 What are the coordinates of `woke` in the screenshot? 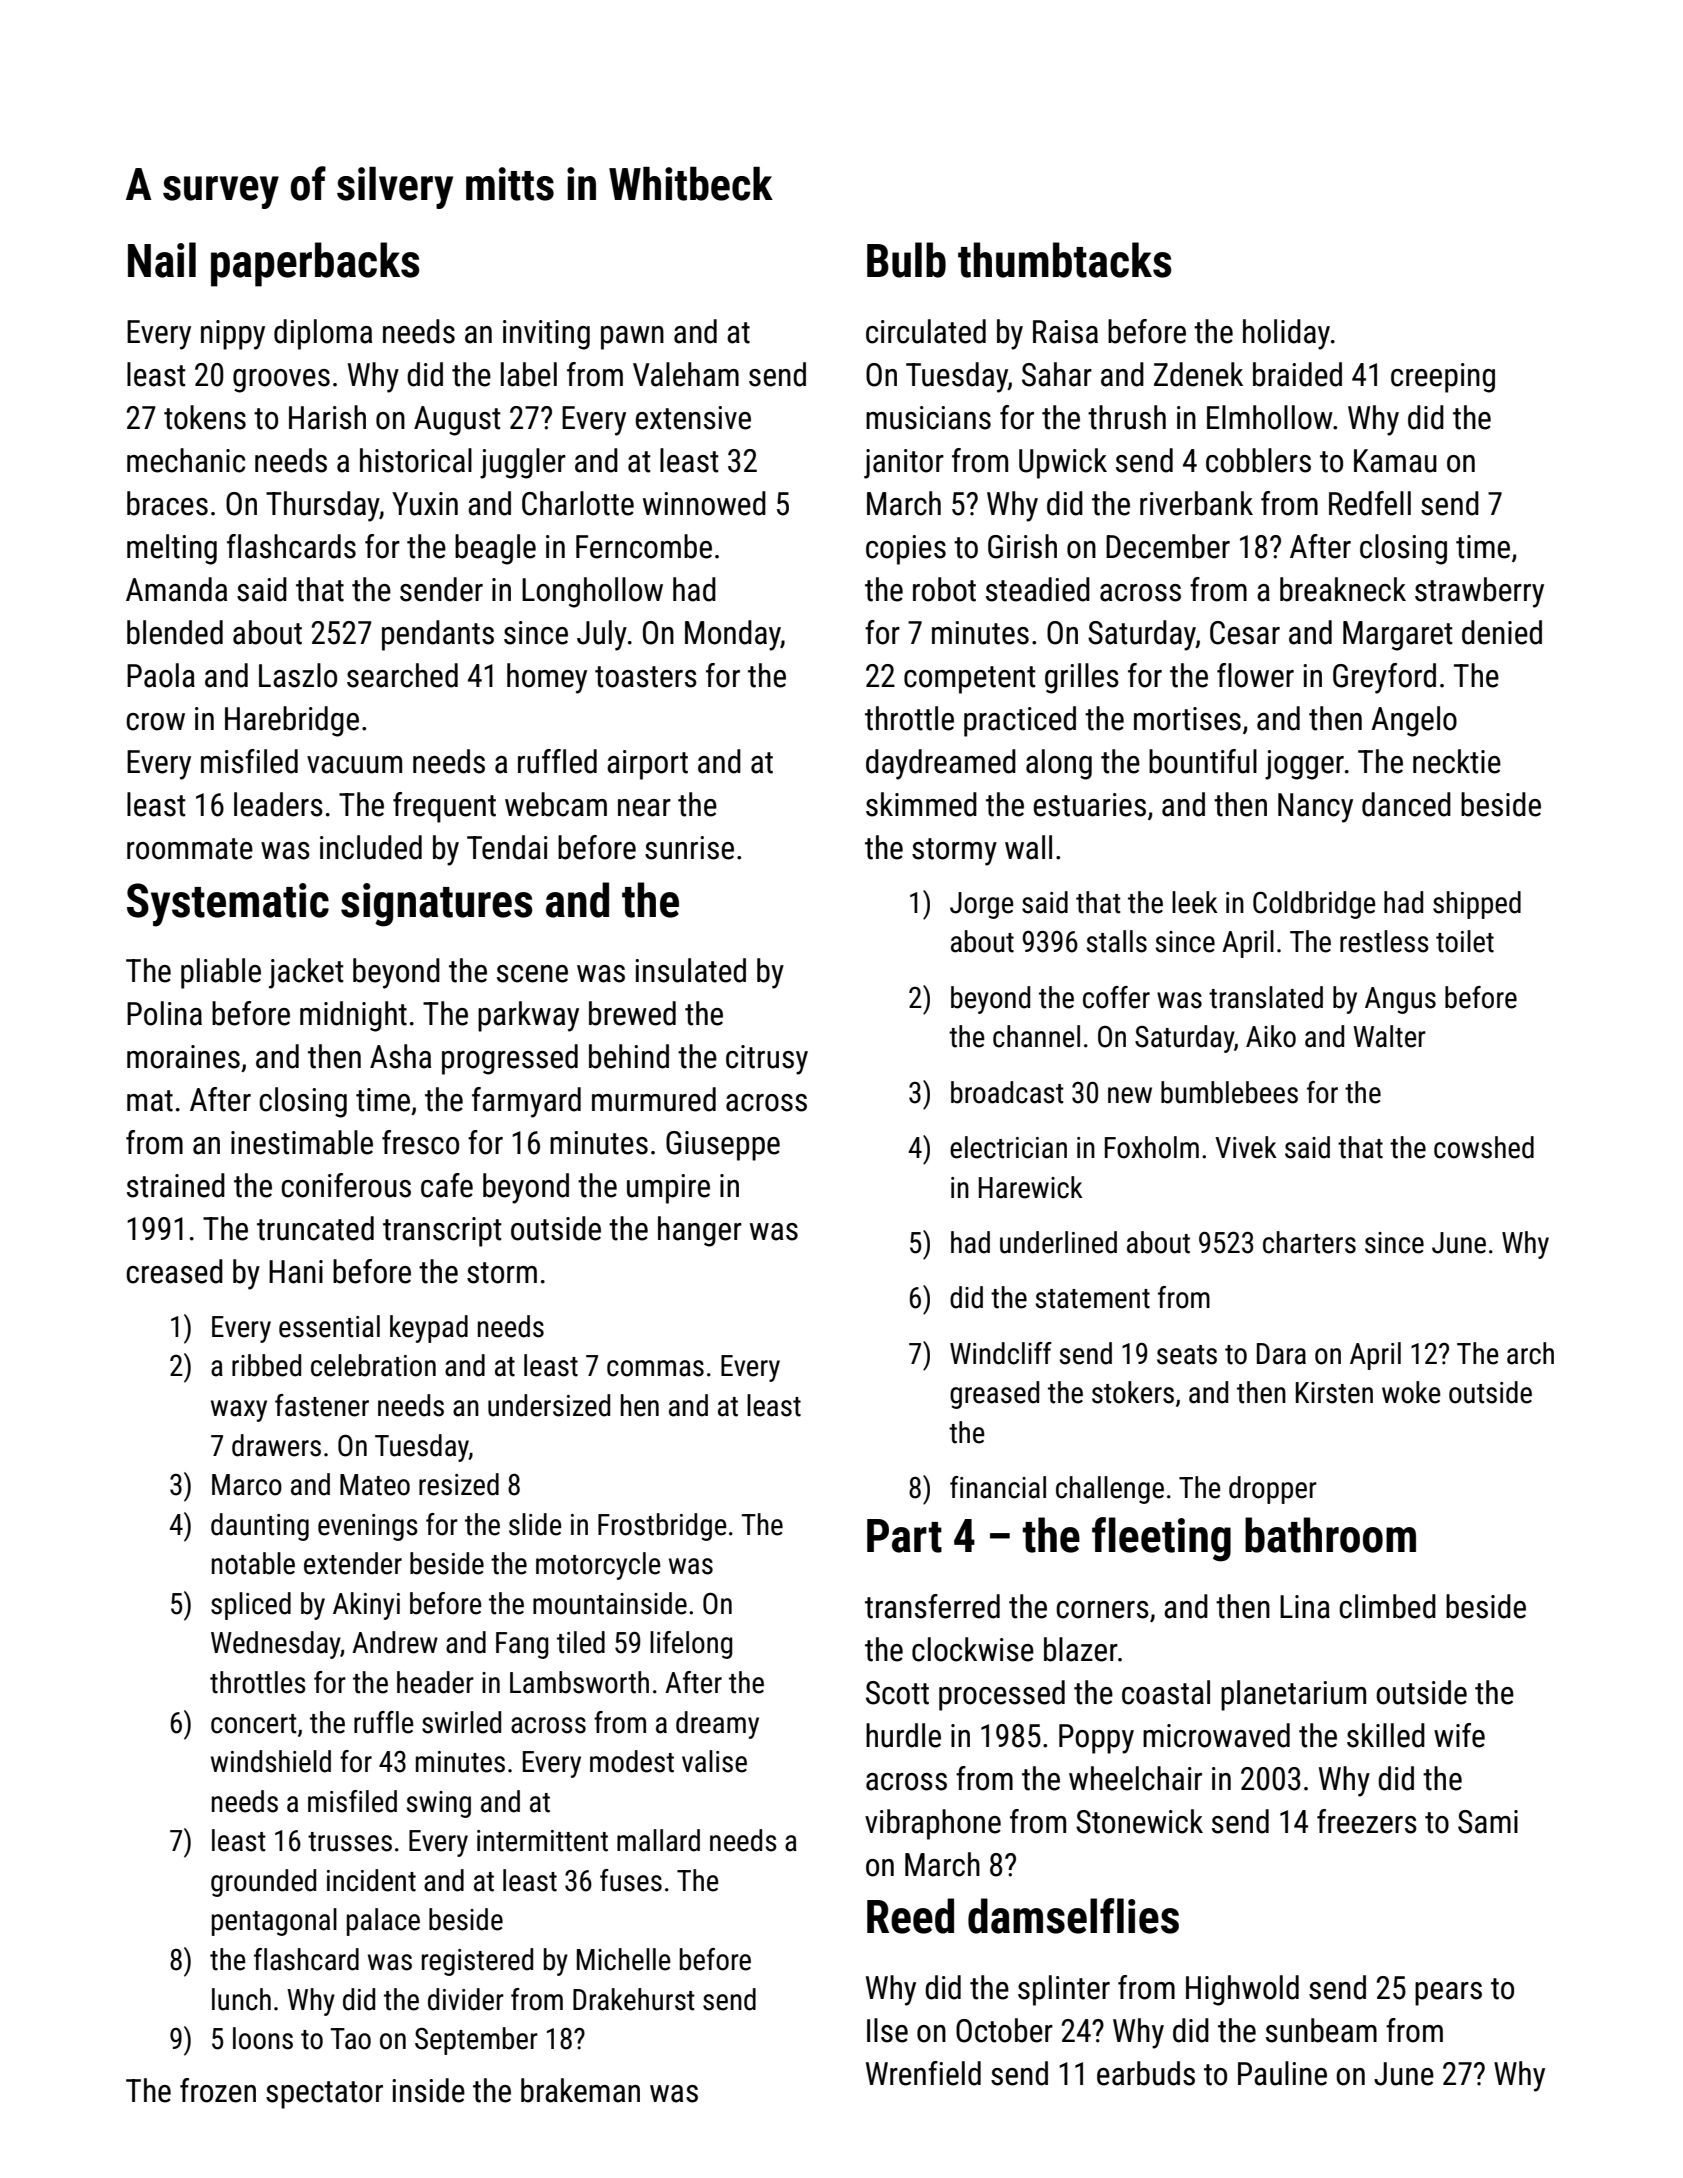 It's located at (1411, 1392).
